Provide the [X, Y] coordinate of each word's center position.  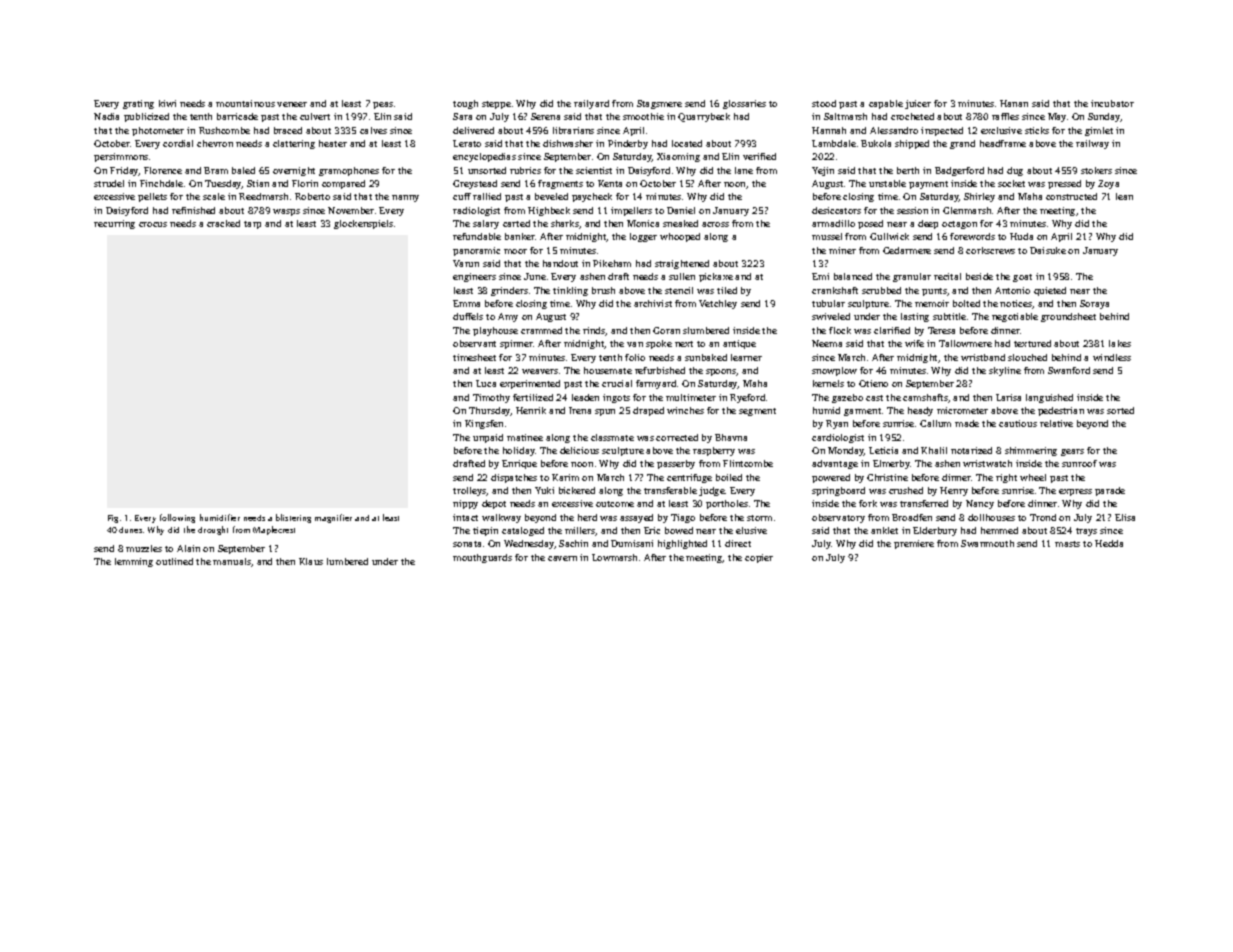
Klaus [311, 561]
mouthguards [482, 558]
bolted [966, 303]
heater [333, 143]
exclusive [1001, 130]
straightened [682, 264]
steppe [496, 105]
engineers [474, 277]
